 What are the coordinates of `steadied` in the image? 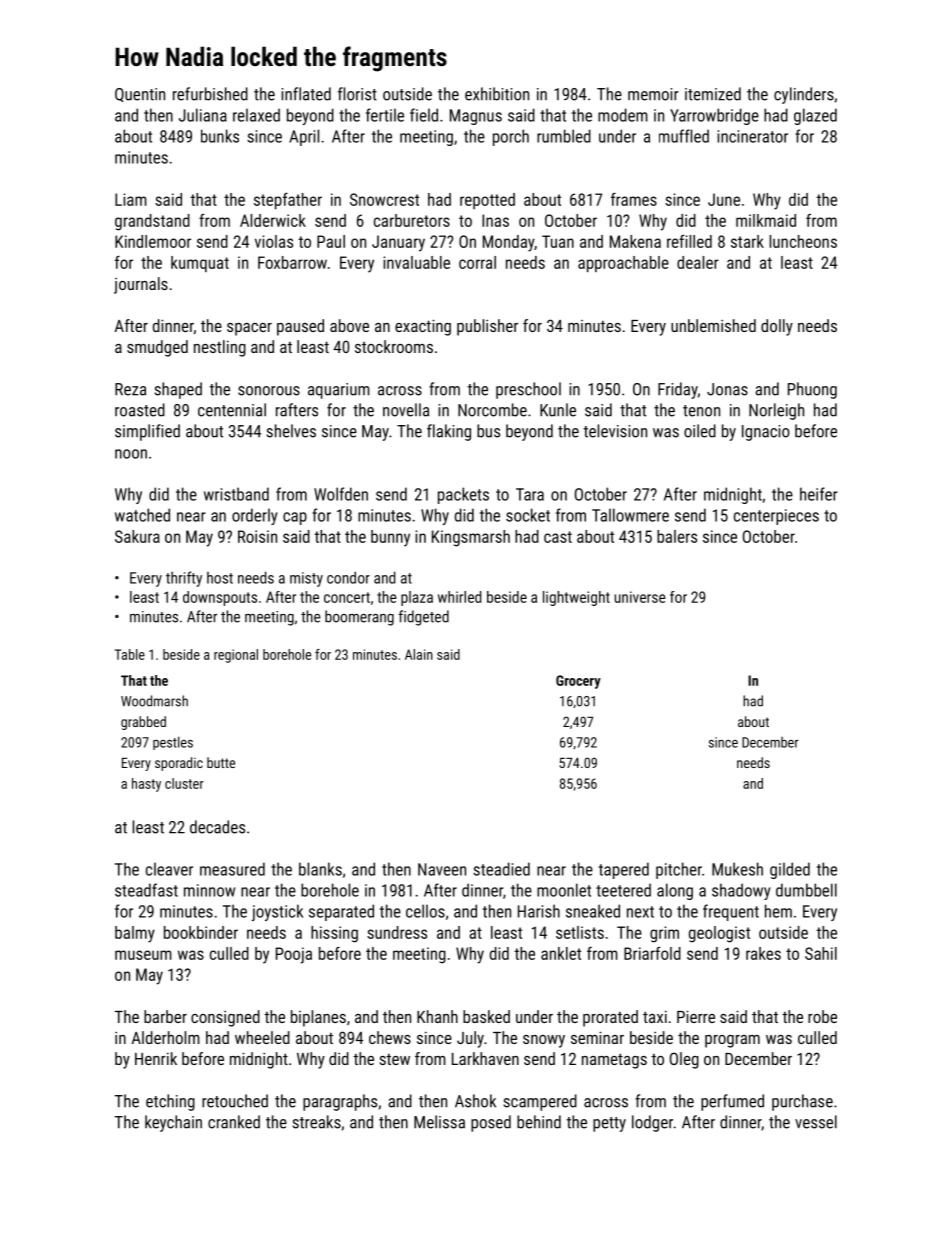 It's located at (501, 869).
